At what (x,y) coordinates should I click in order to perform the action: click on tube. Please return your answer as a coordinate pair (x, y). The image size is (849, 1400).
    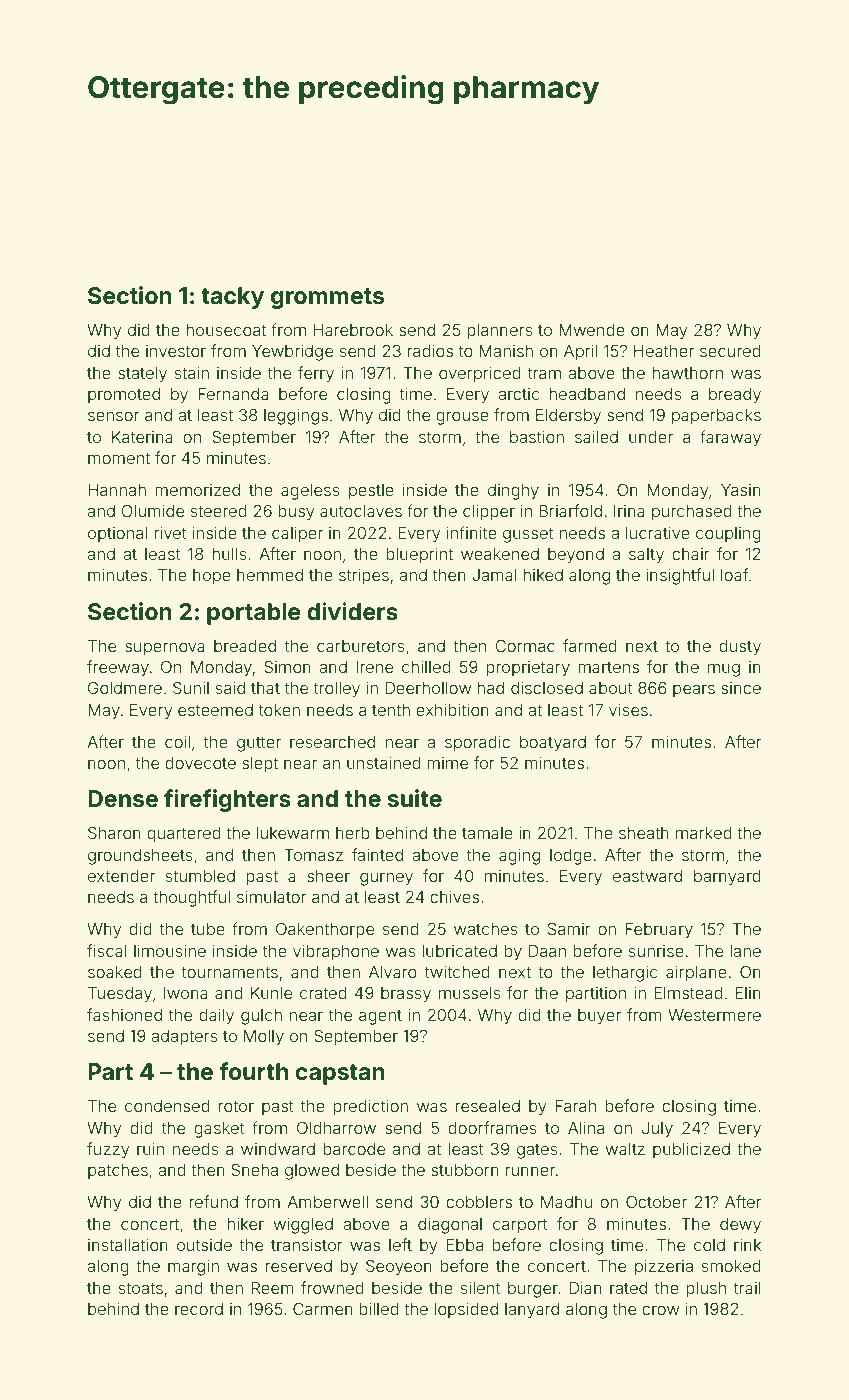
    Looking at the image, I should click on (208, 929).
